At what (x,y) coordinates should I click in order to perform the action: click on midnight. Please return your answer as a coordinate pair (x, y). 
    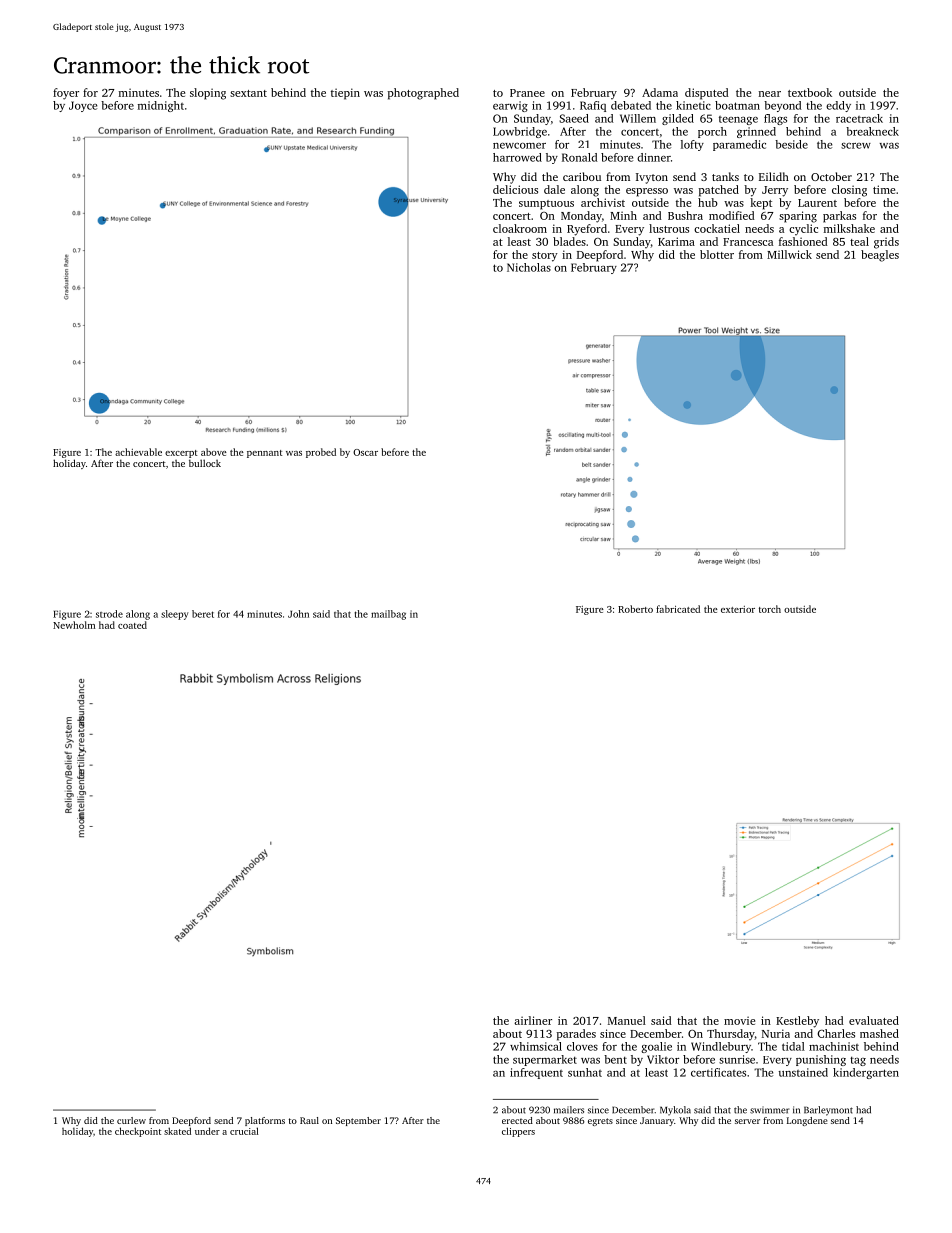
    Looking at the image, I should click on (161, 106).
